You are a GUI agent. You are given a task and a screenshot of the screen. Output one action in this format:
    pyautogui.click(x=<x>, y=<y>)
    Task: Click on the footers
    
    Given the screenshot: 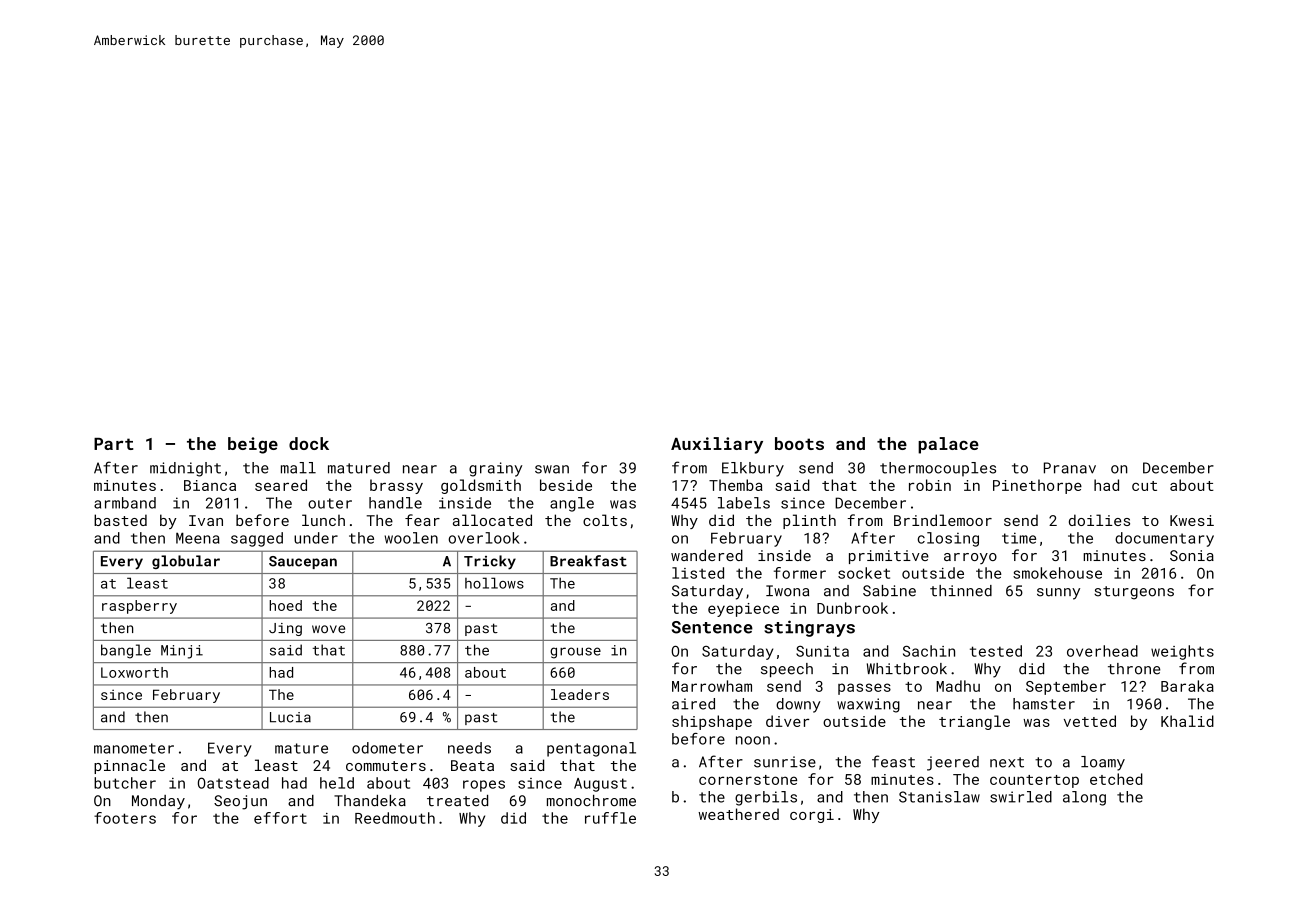 What is the action you would take?
    pyautogui.click(x=125, y=818)
